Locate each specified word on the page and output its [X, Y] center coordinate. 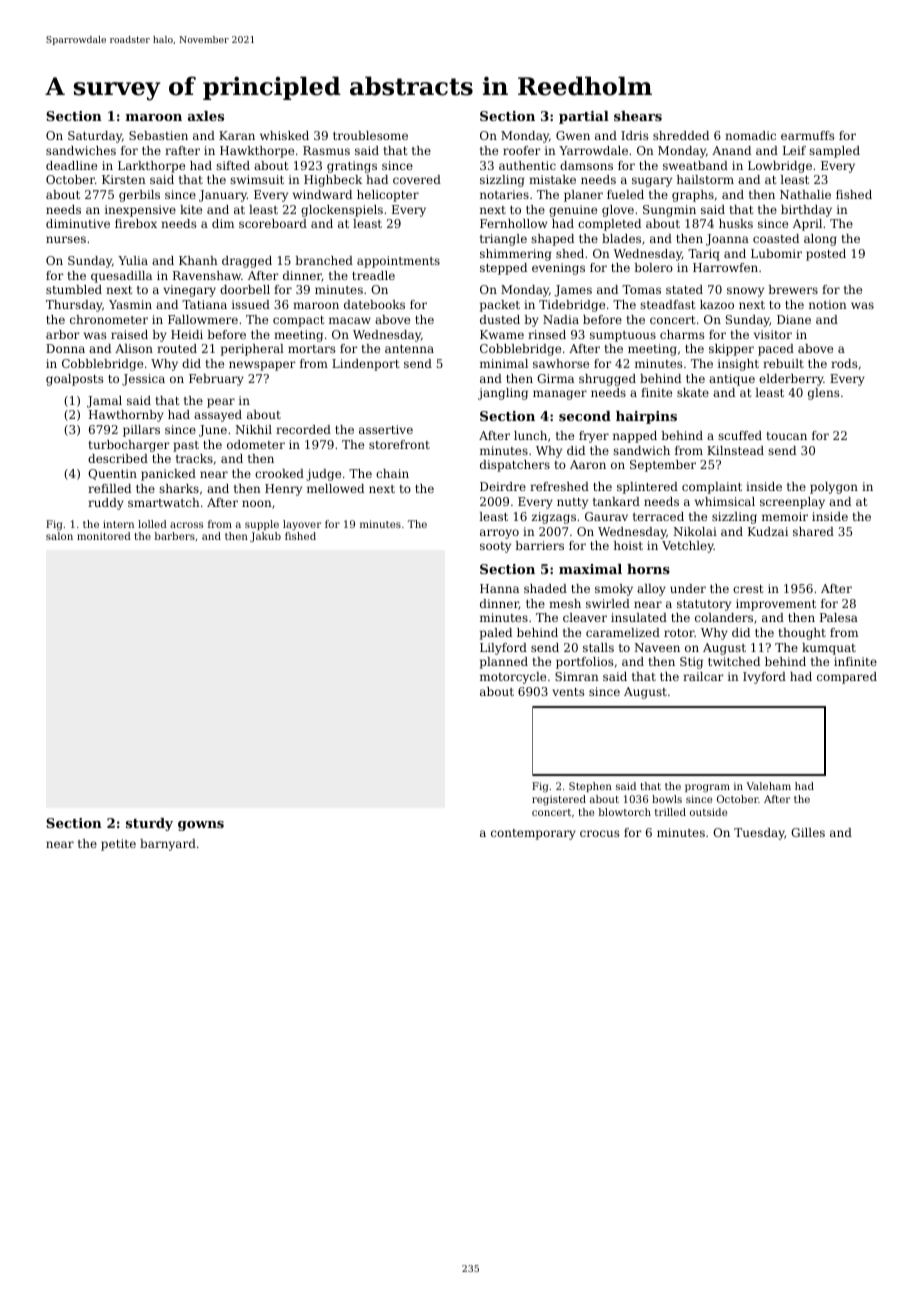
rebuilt [783, 363]
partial [584, 117]
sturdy [149, 824]
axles [206, 116]
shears [638, 116]
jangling [503, 394]
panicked [168, 475]
